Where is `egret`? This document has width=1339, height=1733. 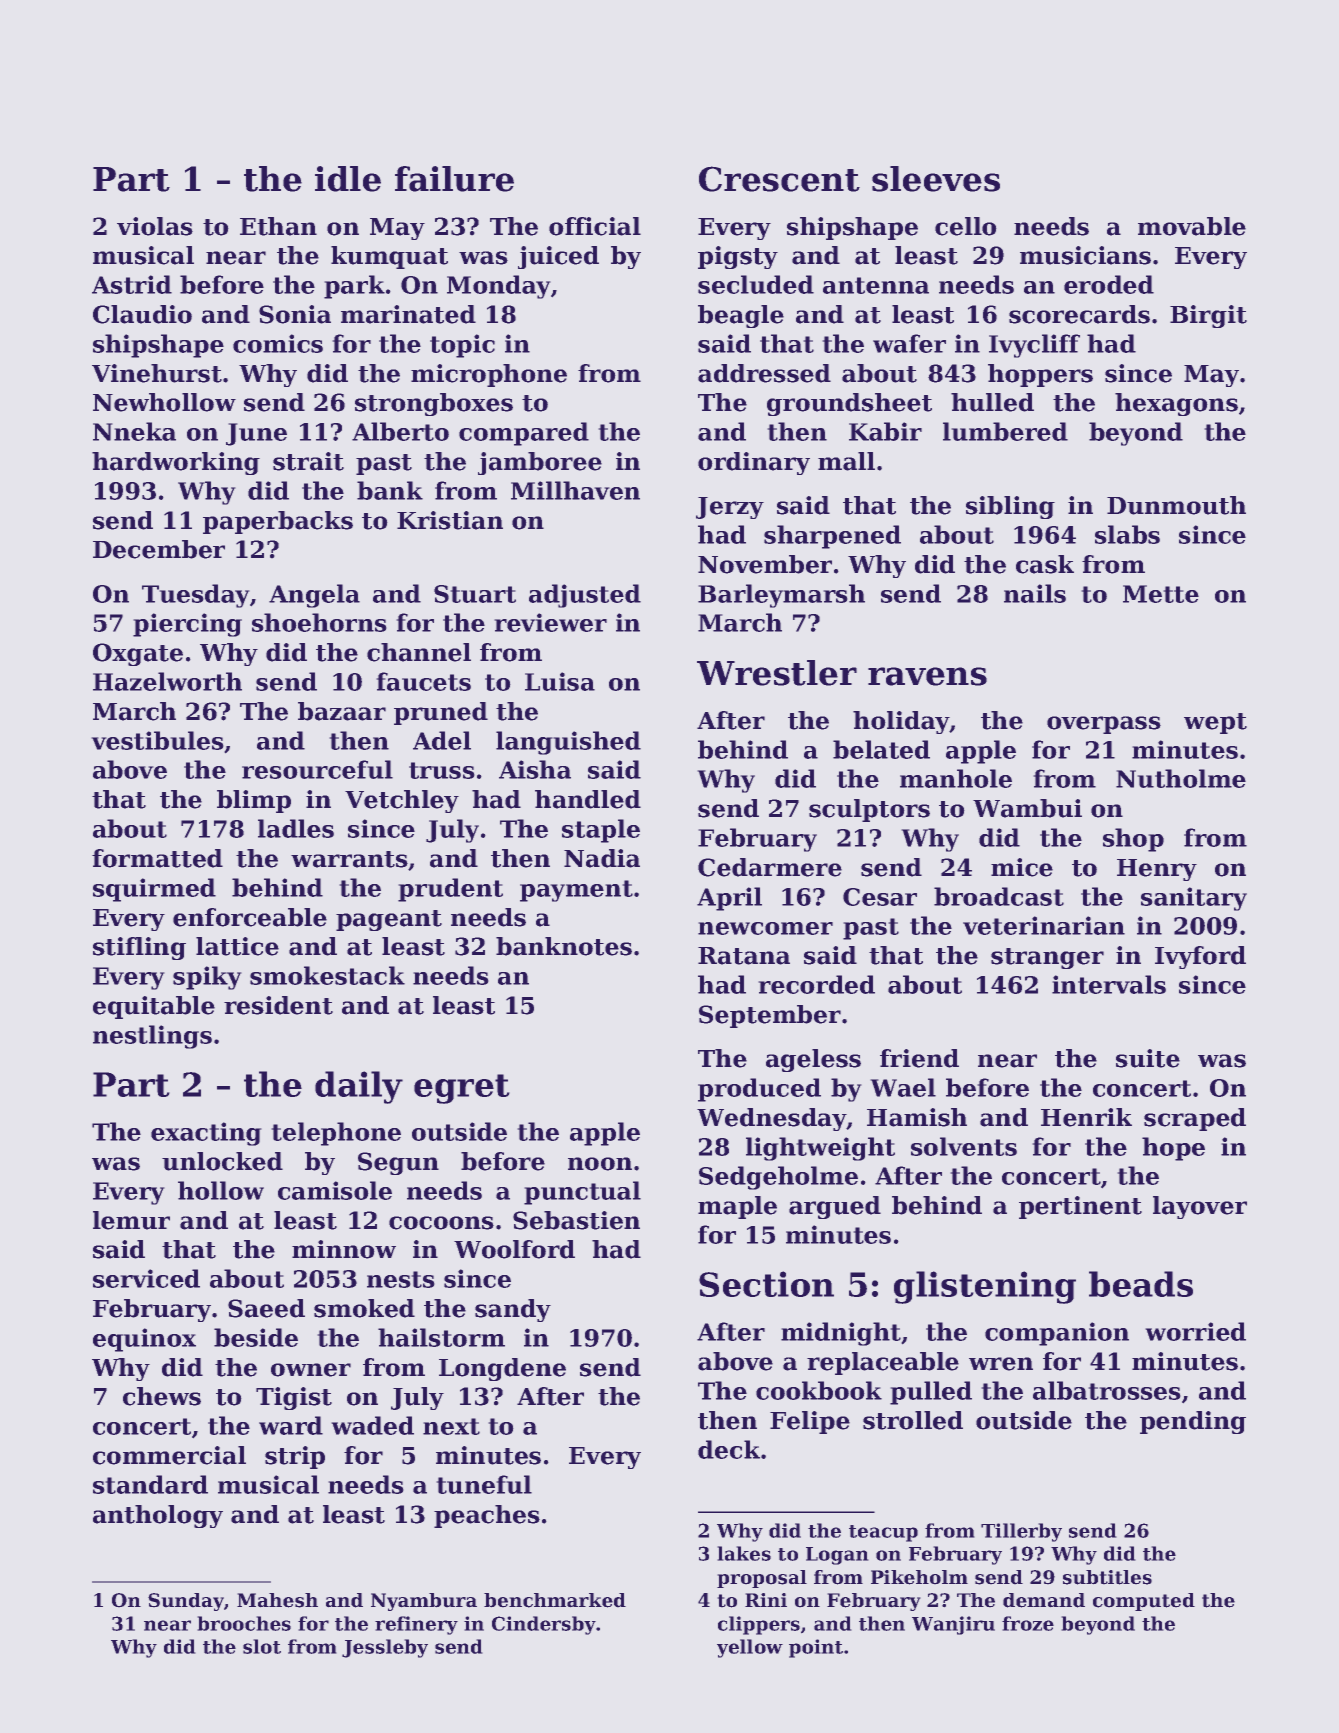 egret is located at coordinates (461, 1089).
